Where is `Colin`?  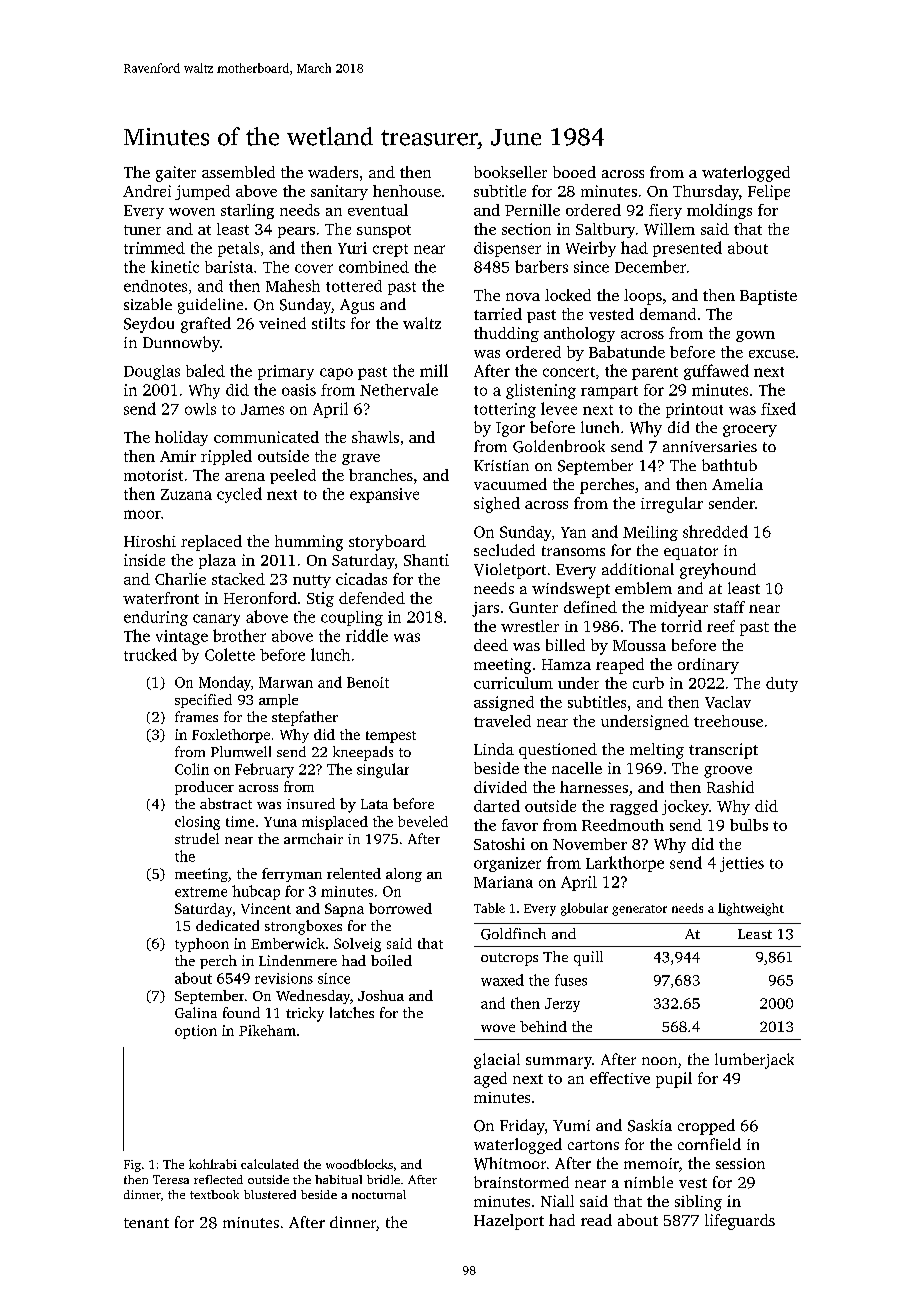
Colin is located at coordinates (192, 769).
